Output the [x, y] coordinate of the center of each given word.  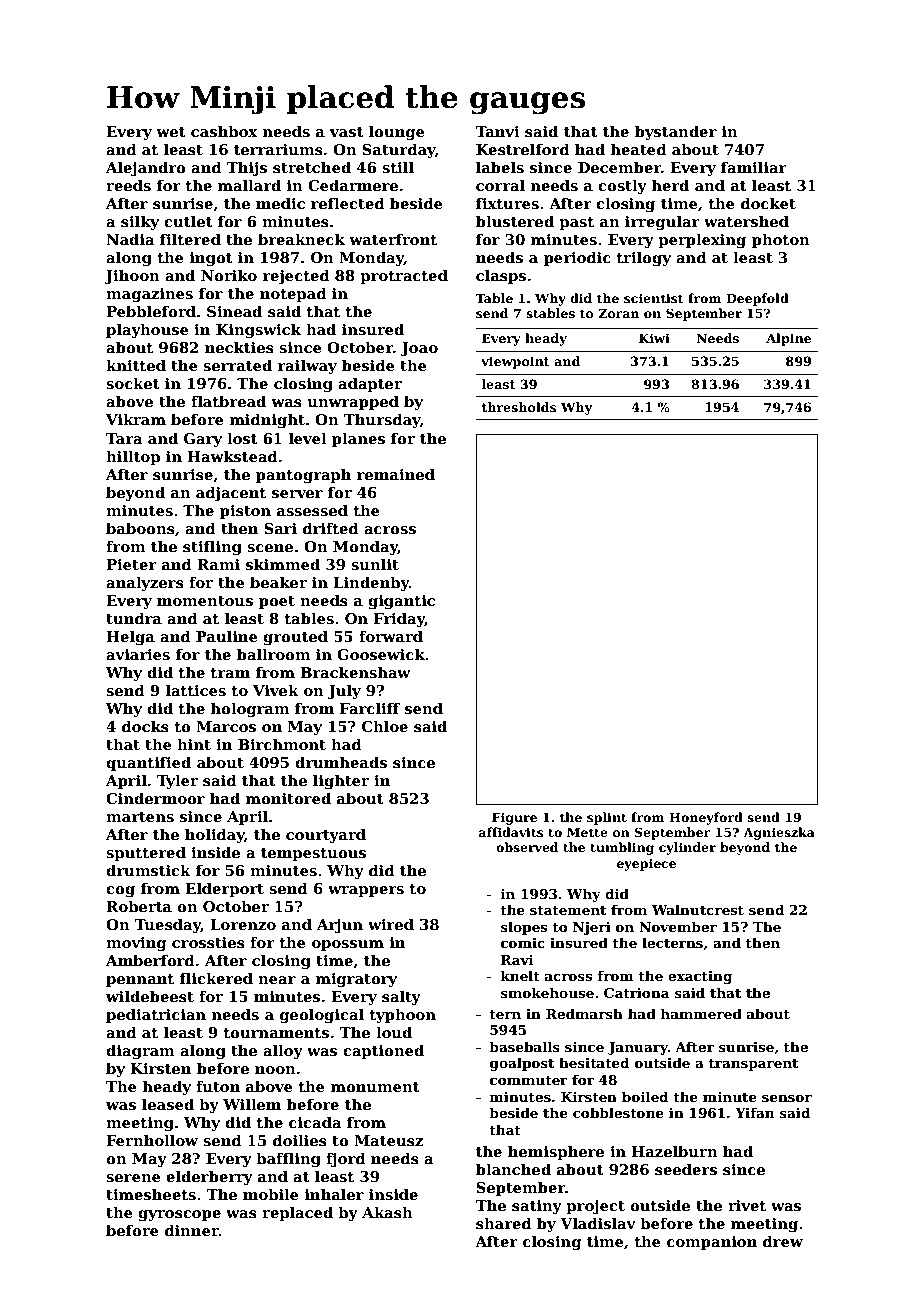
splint [607, 818]
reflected [348, 203]
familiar [754, 167]
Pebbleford [151, 311]
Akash [387, 1212]
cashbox [224, 131]
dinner [192, 1230]
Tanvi [497, 131]
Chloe [385, 726]
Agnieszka [779, 833]
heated [639, 149]
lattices [196, 690]
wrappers [366, 891]
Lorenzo [243, 924]
